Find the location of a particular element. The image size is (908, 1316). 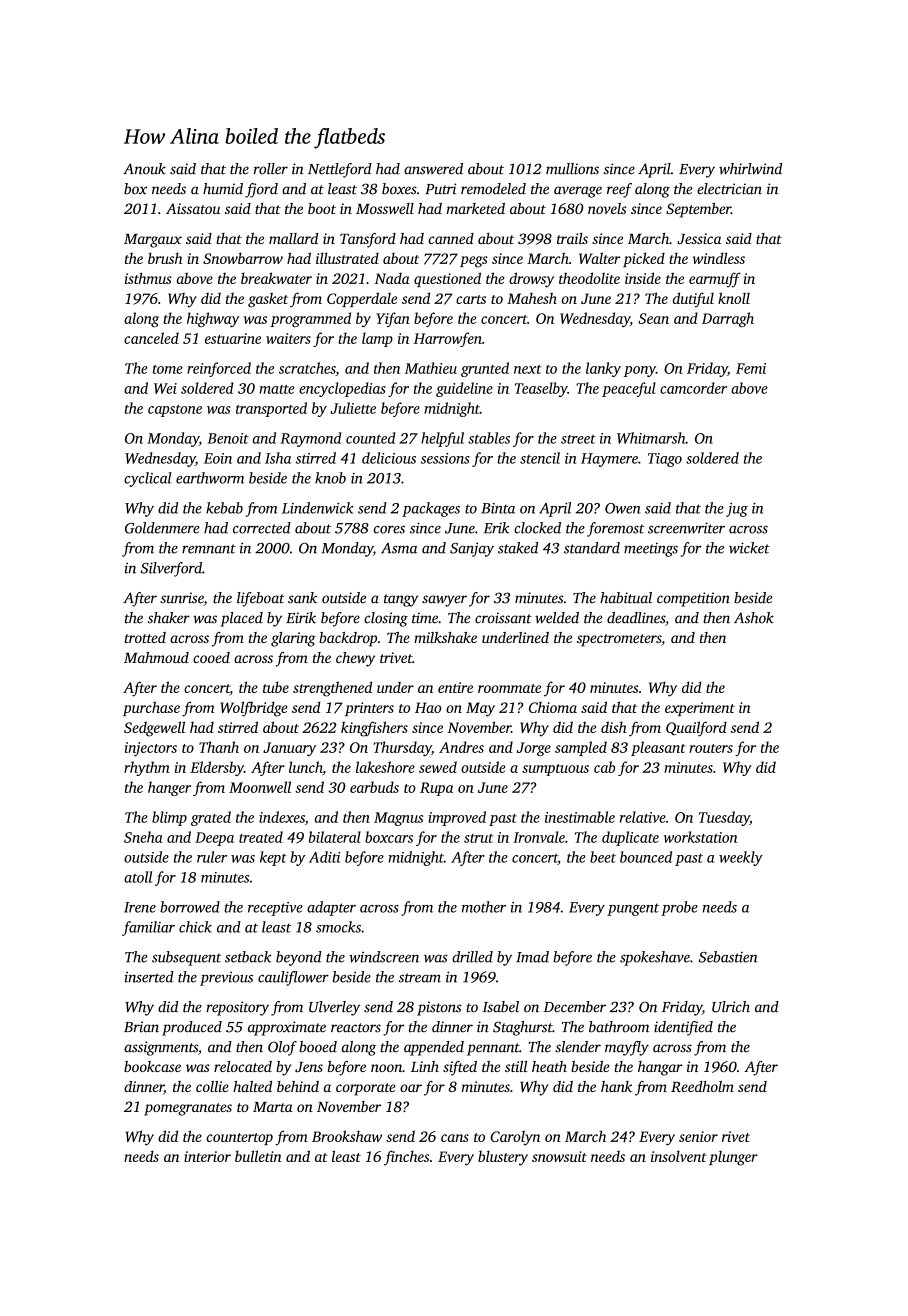

assignments is located at coordinates (161, 1048).
